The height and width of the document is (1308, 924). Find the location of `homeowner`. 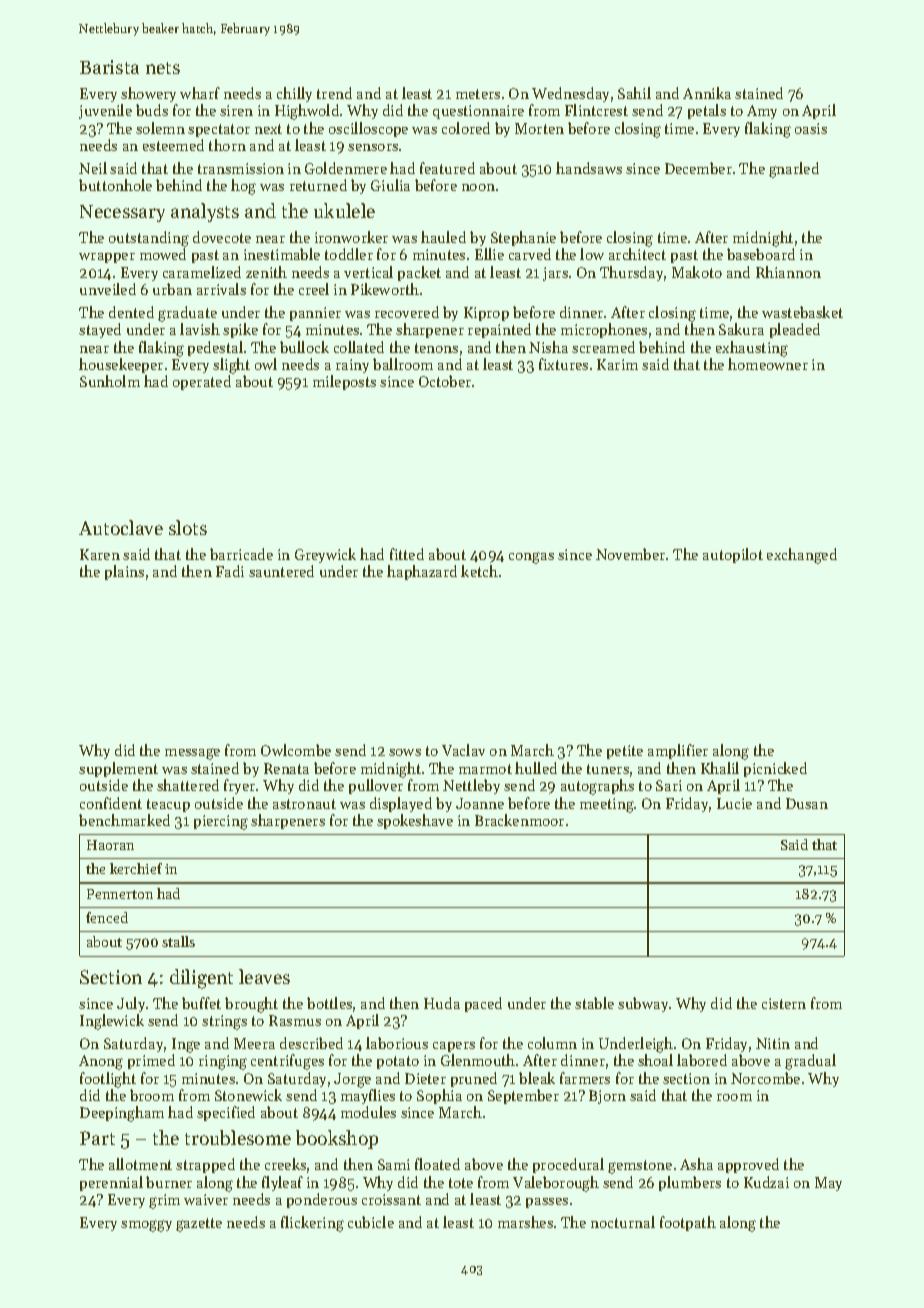

homeowner is located at coordinates (768, 364).
